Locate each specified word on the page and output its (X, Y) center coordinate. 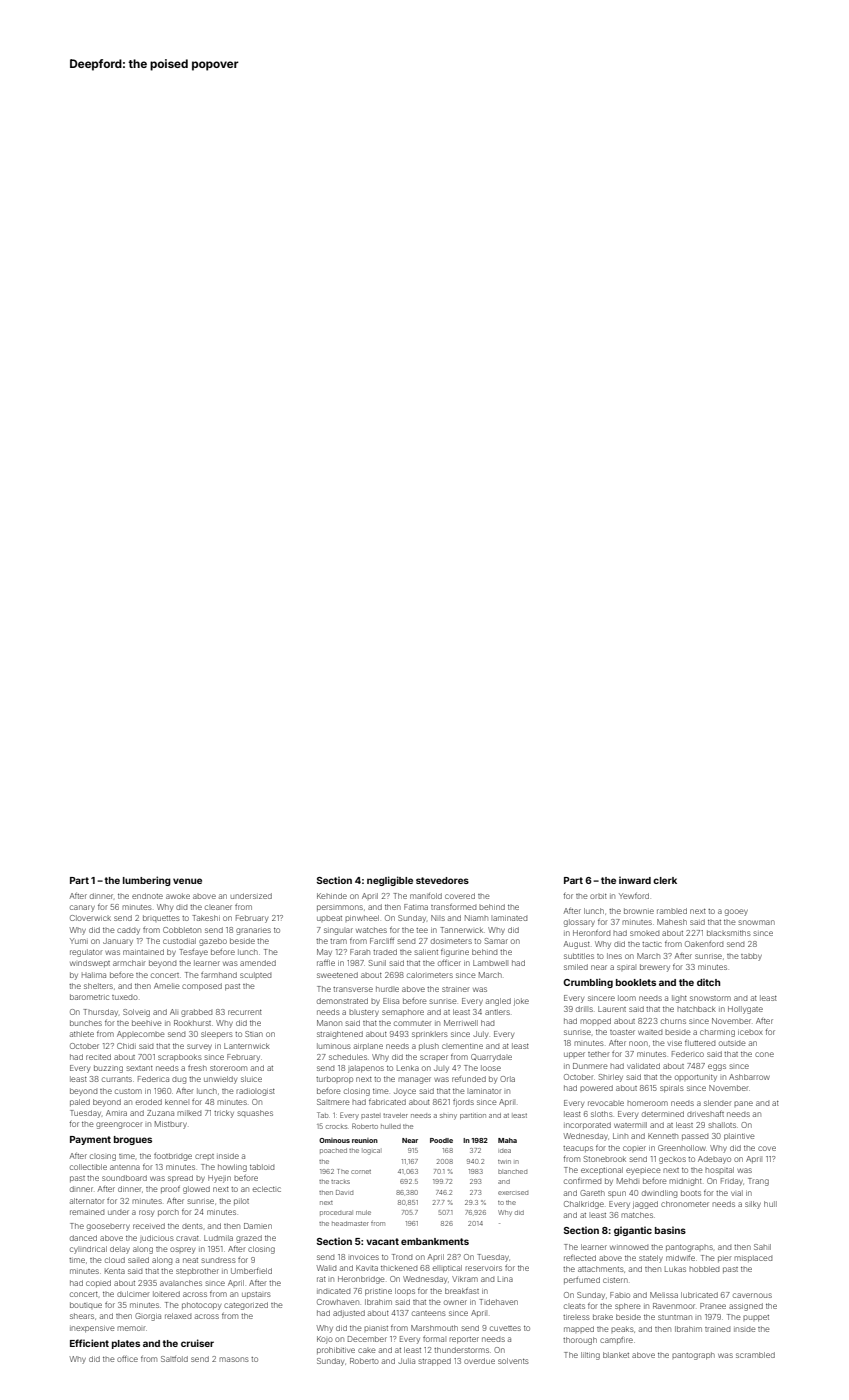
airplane (368, 1046)
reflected (580, 1258)
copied (98, 1283)
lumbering (147, 881)
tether (598, 1054)
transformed (453, 907)
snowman (756, 922)
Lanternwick (247, 1046)
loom (627, 998)
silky (753, 1205)
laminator (485, 1091)
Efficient (89, 1343)
